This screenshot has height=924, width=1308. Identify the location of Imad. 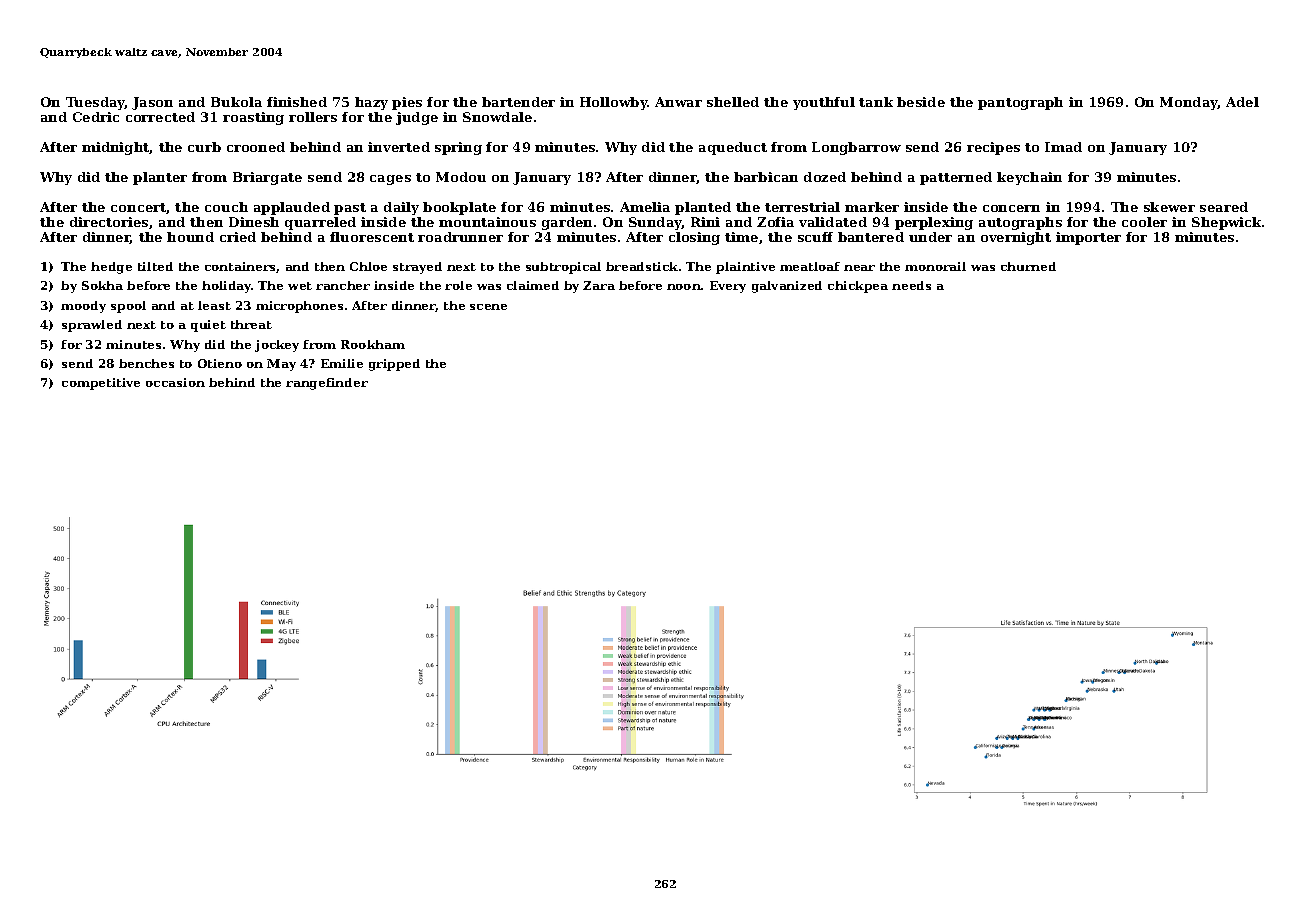
(1063, 147).
